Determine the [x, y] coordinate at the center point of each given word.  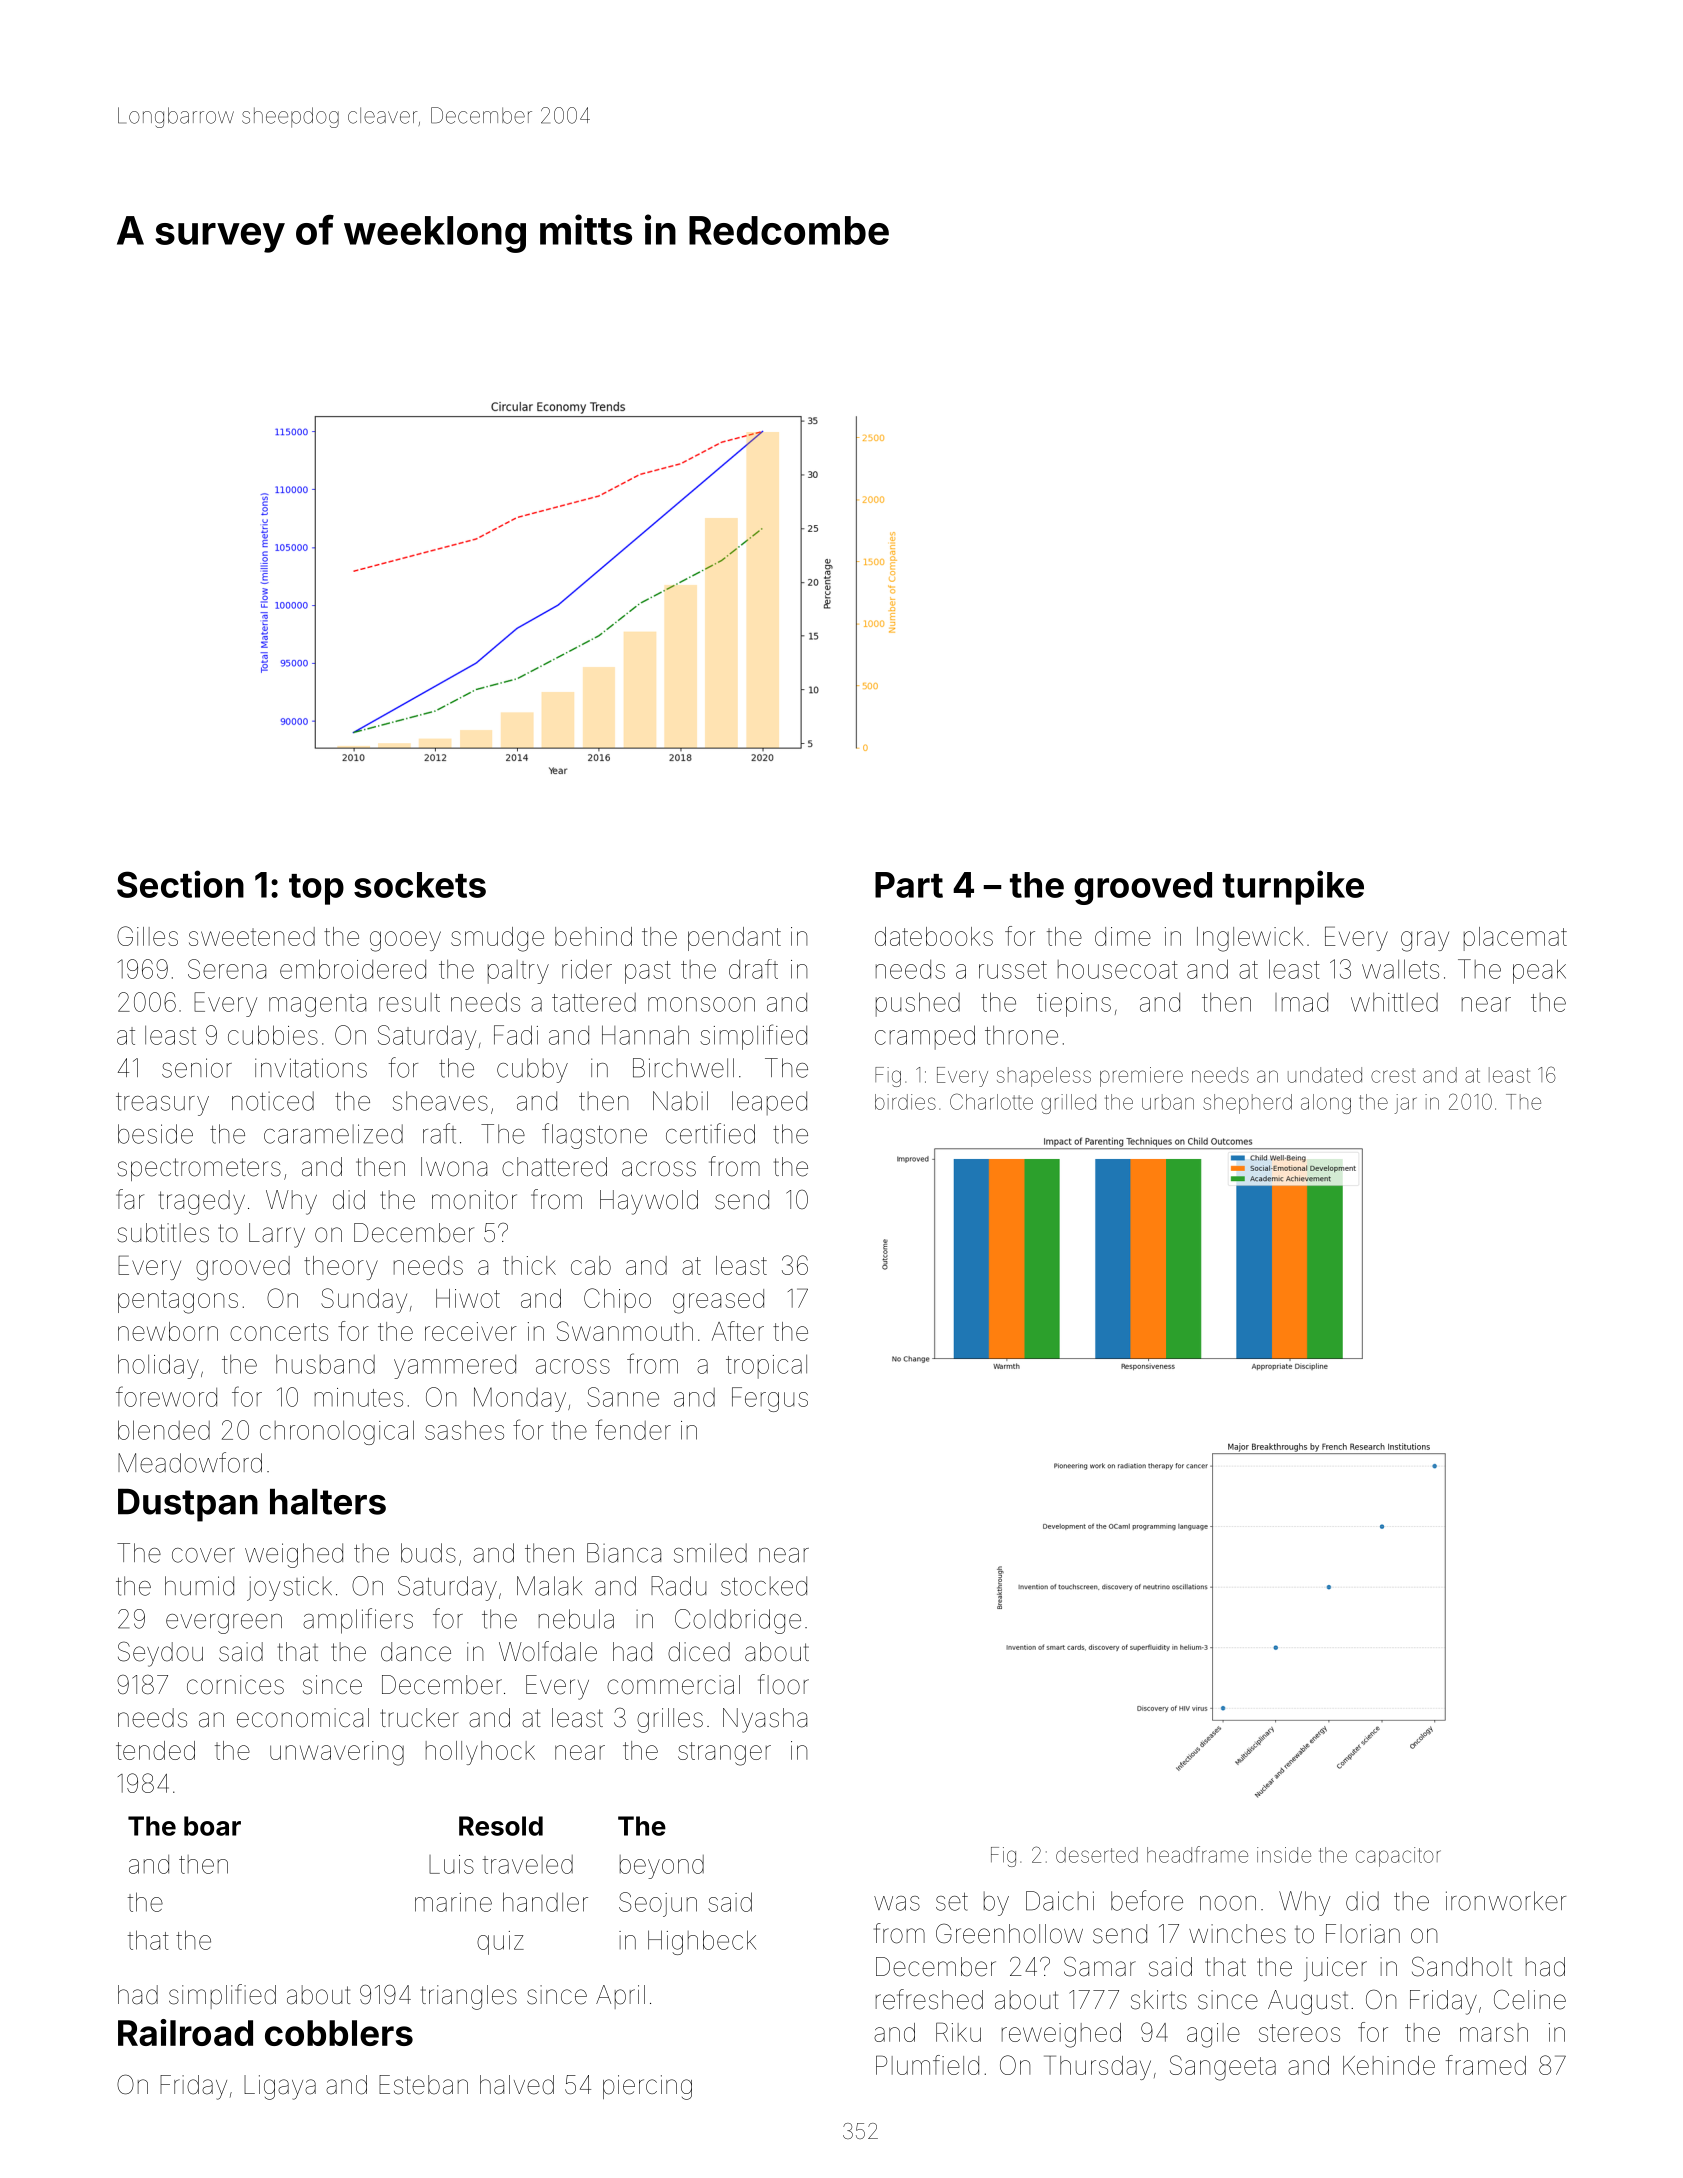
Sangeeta [1223, 2068]
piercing [647, 2087]
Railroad [185, 2032]
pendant [734, 939]
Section [180, 884]
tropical [766, 1367]
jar [1406, 1104]
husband [325, 1364]
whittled [1394, 1002]
